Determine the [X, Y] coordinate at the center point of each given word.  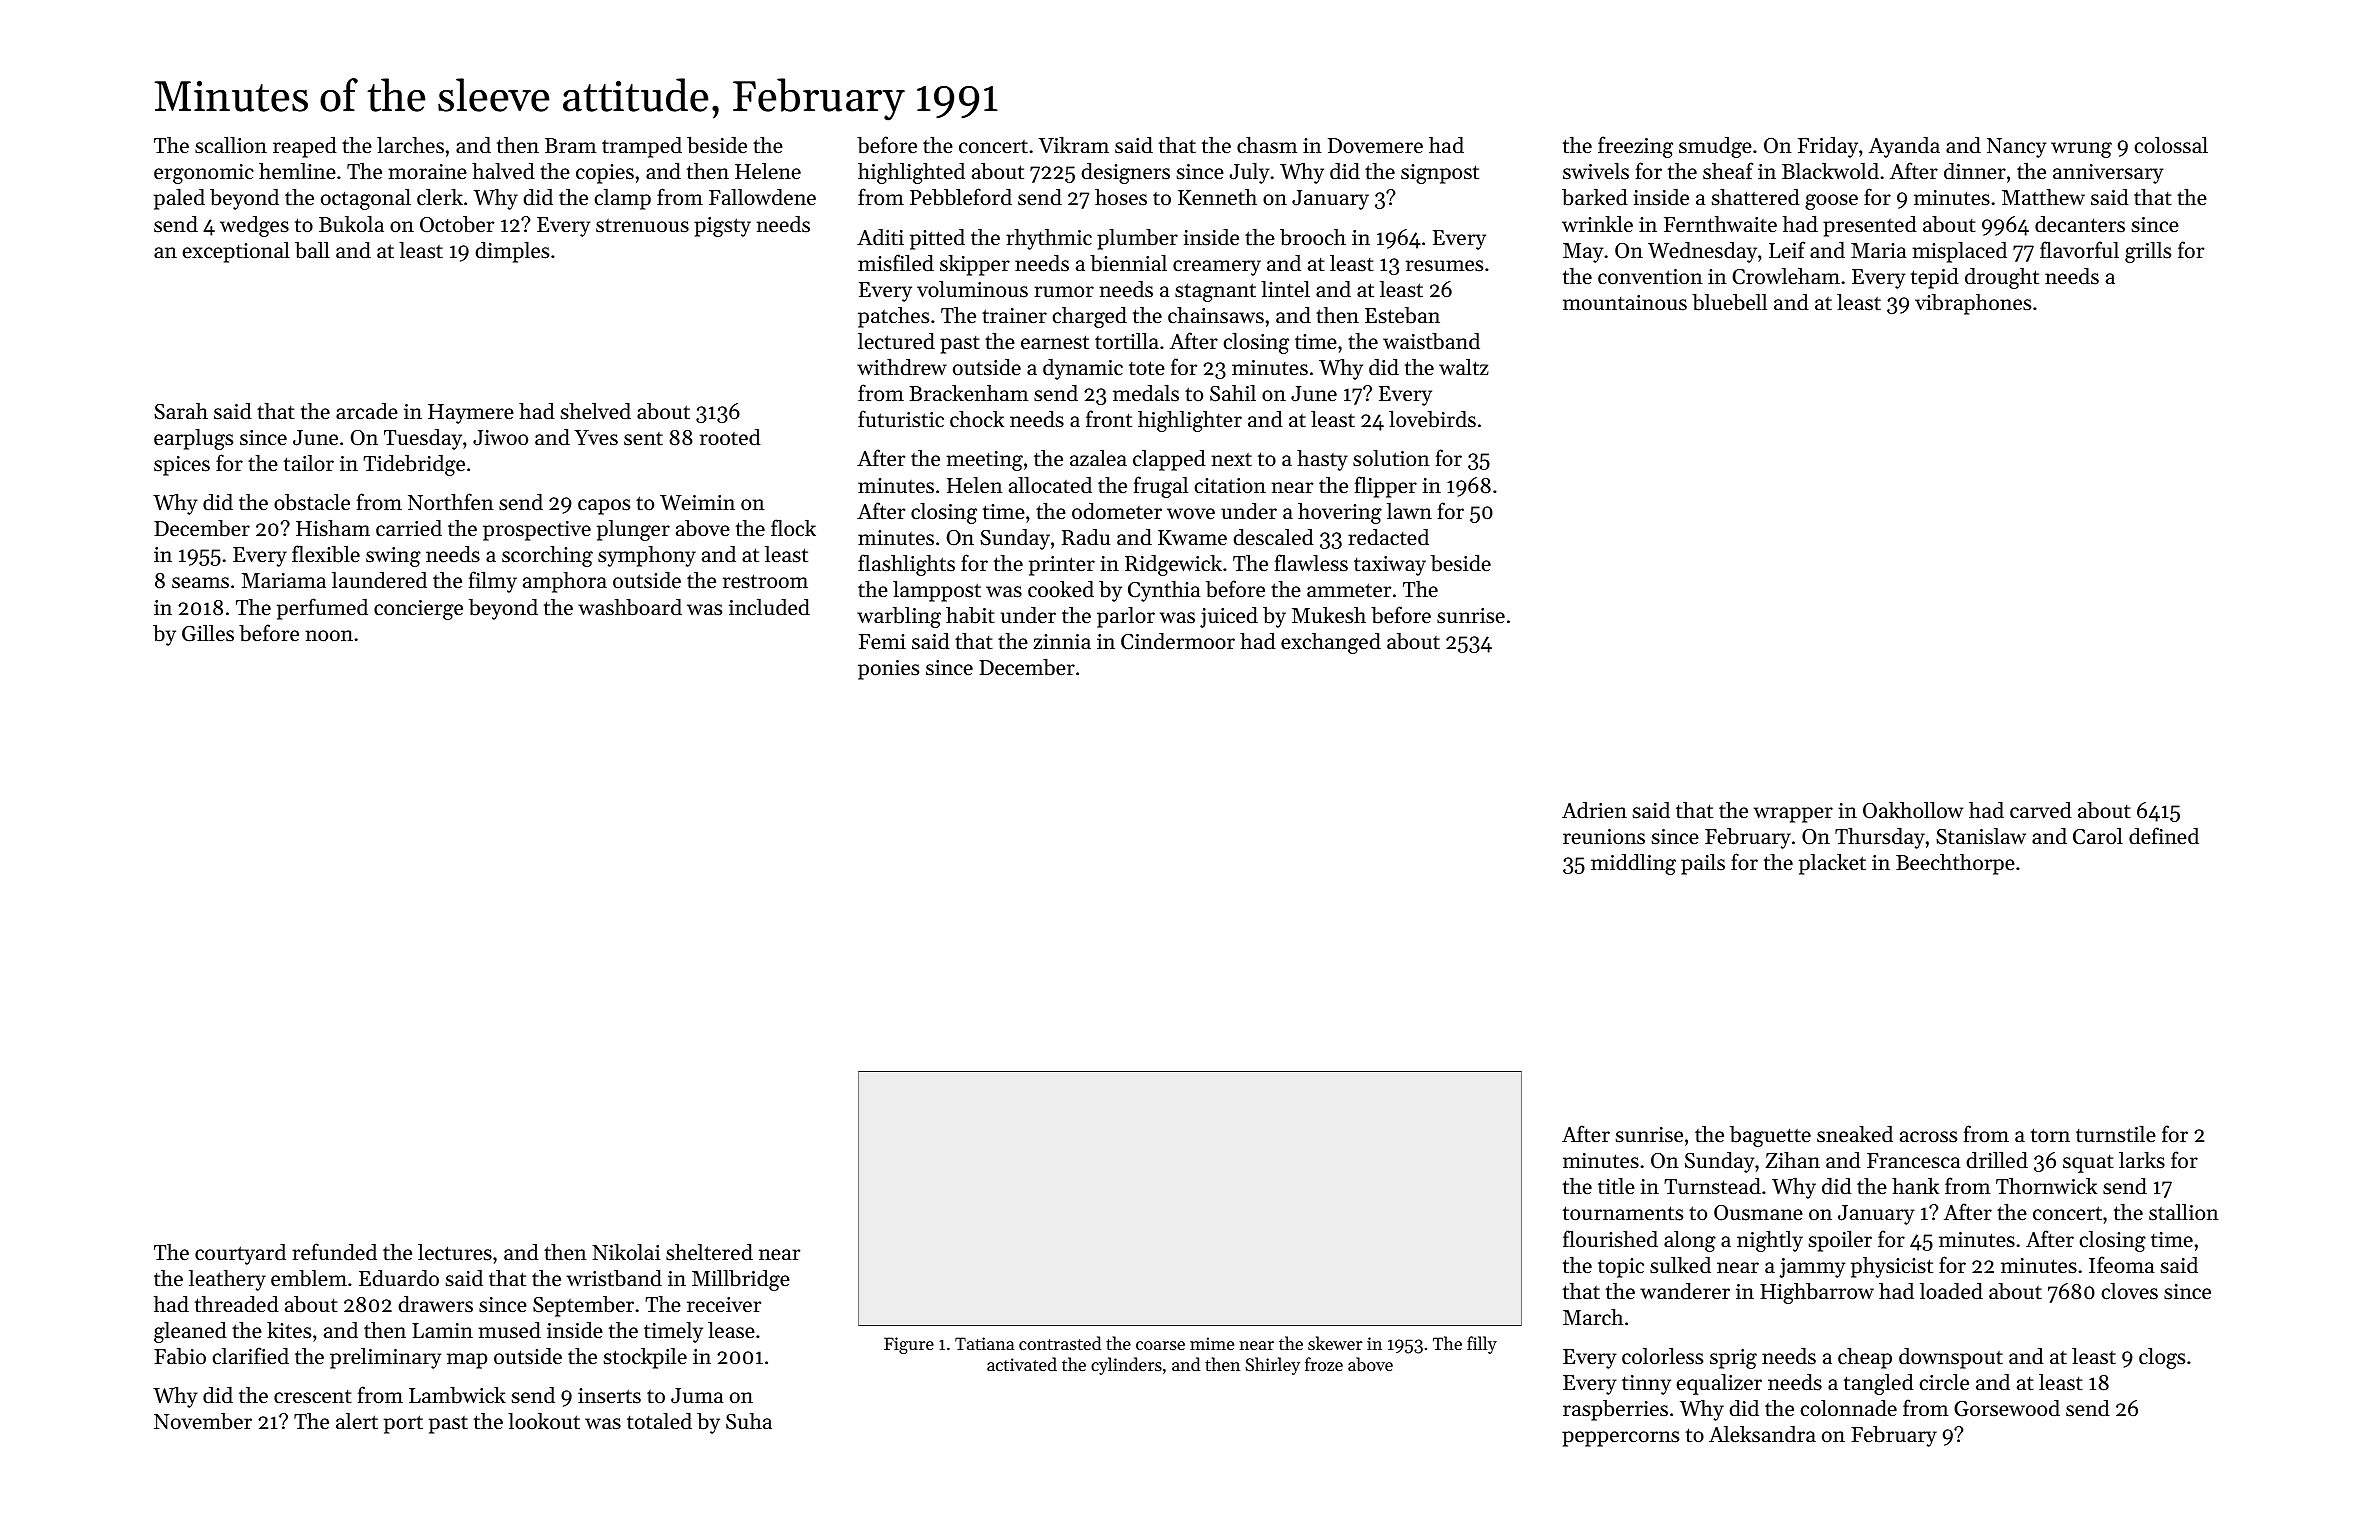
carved [2041, 810]
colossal [2171, 145]
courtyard [240, 1254]
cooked [1061, 589]
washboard [630, 607]
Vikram [1073, 144]
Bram [570, 145]
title [1616, 1186]
